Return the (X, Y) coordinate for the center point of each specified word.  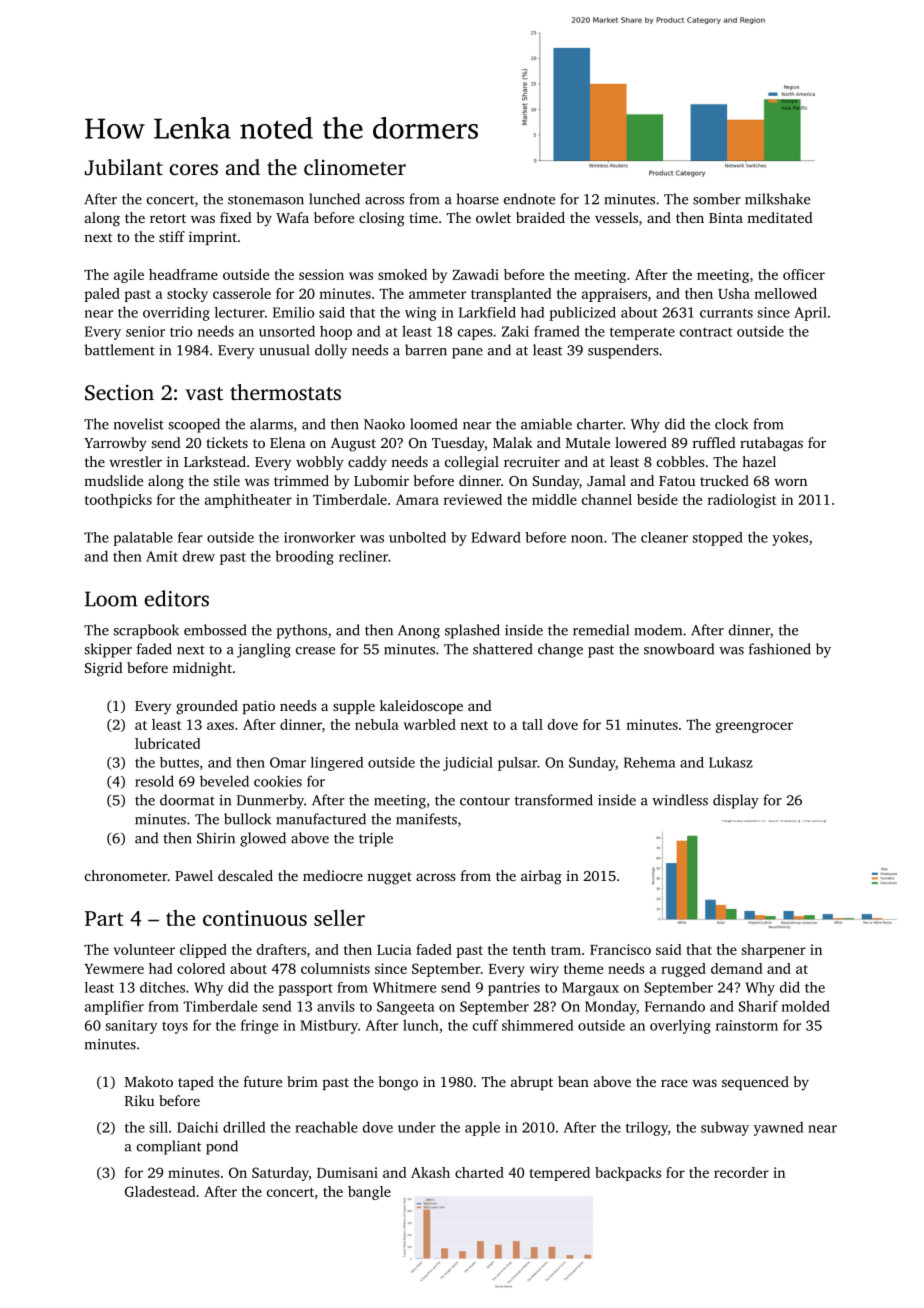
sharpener (773, 951)
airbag (541, 877)
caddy (367, 463)
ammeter (437, 294)
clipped (203, 951)
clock (731, 424)
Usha (734, 293)
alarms (271, 424)
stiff (172, 236)
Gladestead (160, 1191)
